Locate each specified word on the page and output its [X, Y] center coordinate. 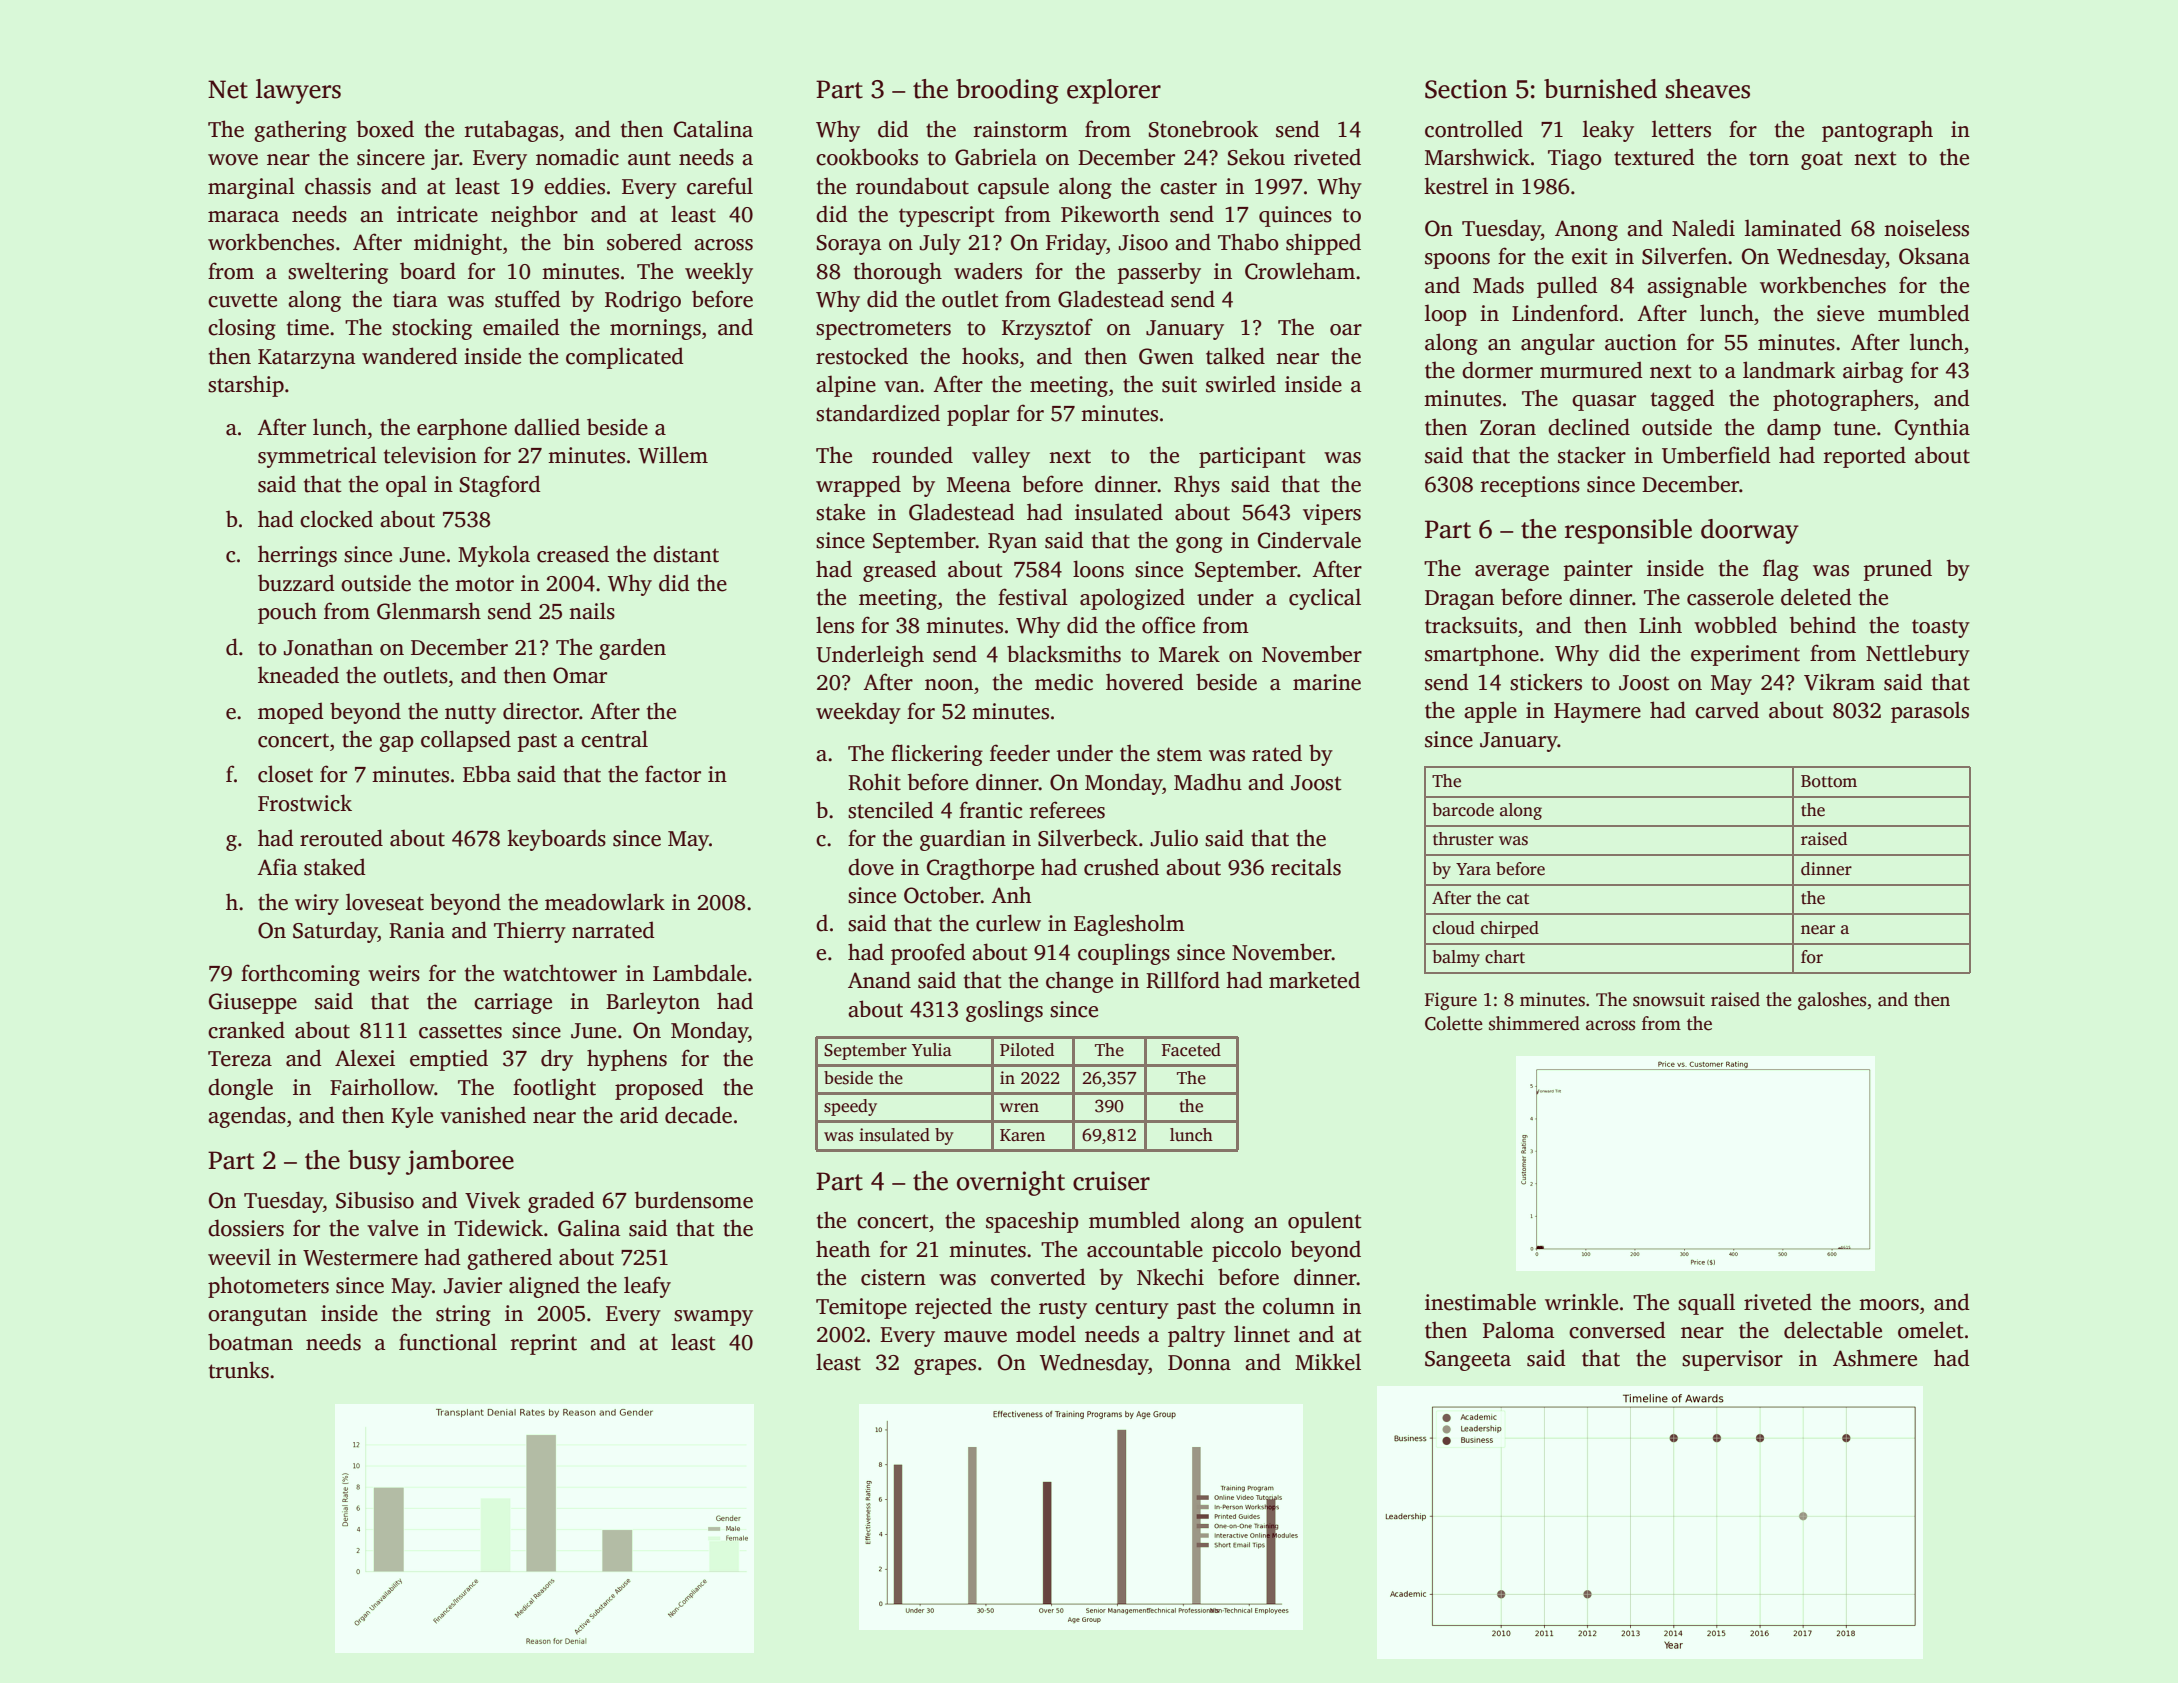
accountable [1145, 1249]
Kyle [412, 1117]
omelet [1931, 1330]
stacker [1592, 455]
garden [632, 649]
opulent [1325, 1222]
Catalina [713, 129]
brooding [1007, 91]
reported [1865, 457]
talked [1235, 356]
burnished [1600, 89]
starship [246, 386]
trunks [239, 1370]
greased [900, 571]
